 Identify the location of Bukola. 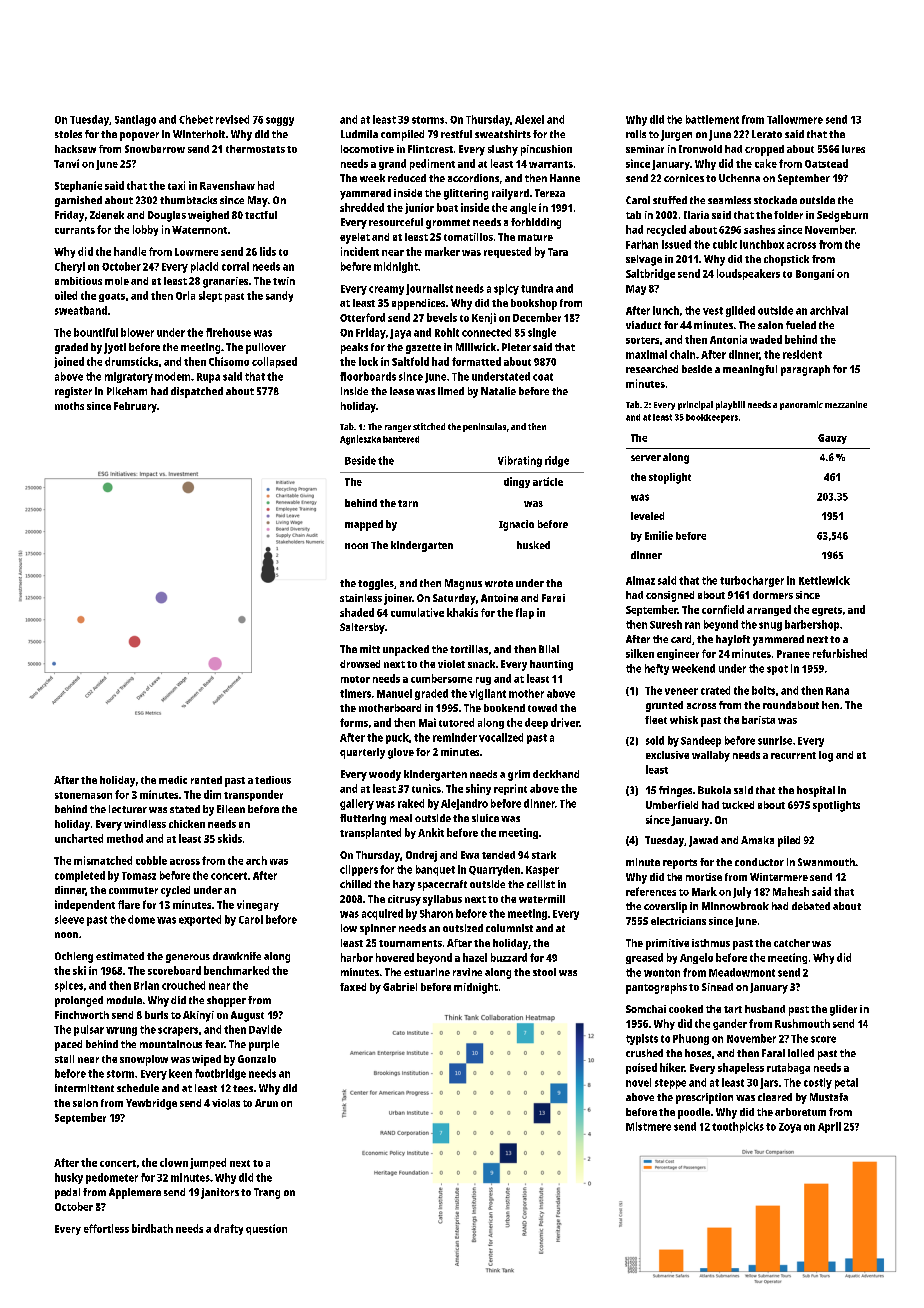
(714, 790).
